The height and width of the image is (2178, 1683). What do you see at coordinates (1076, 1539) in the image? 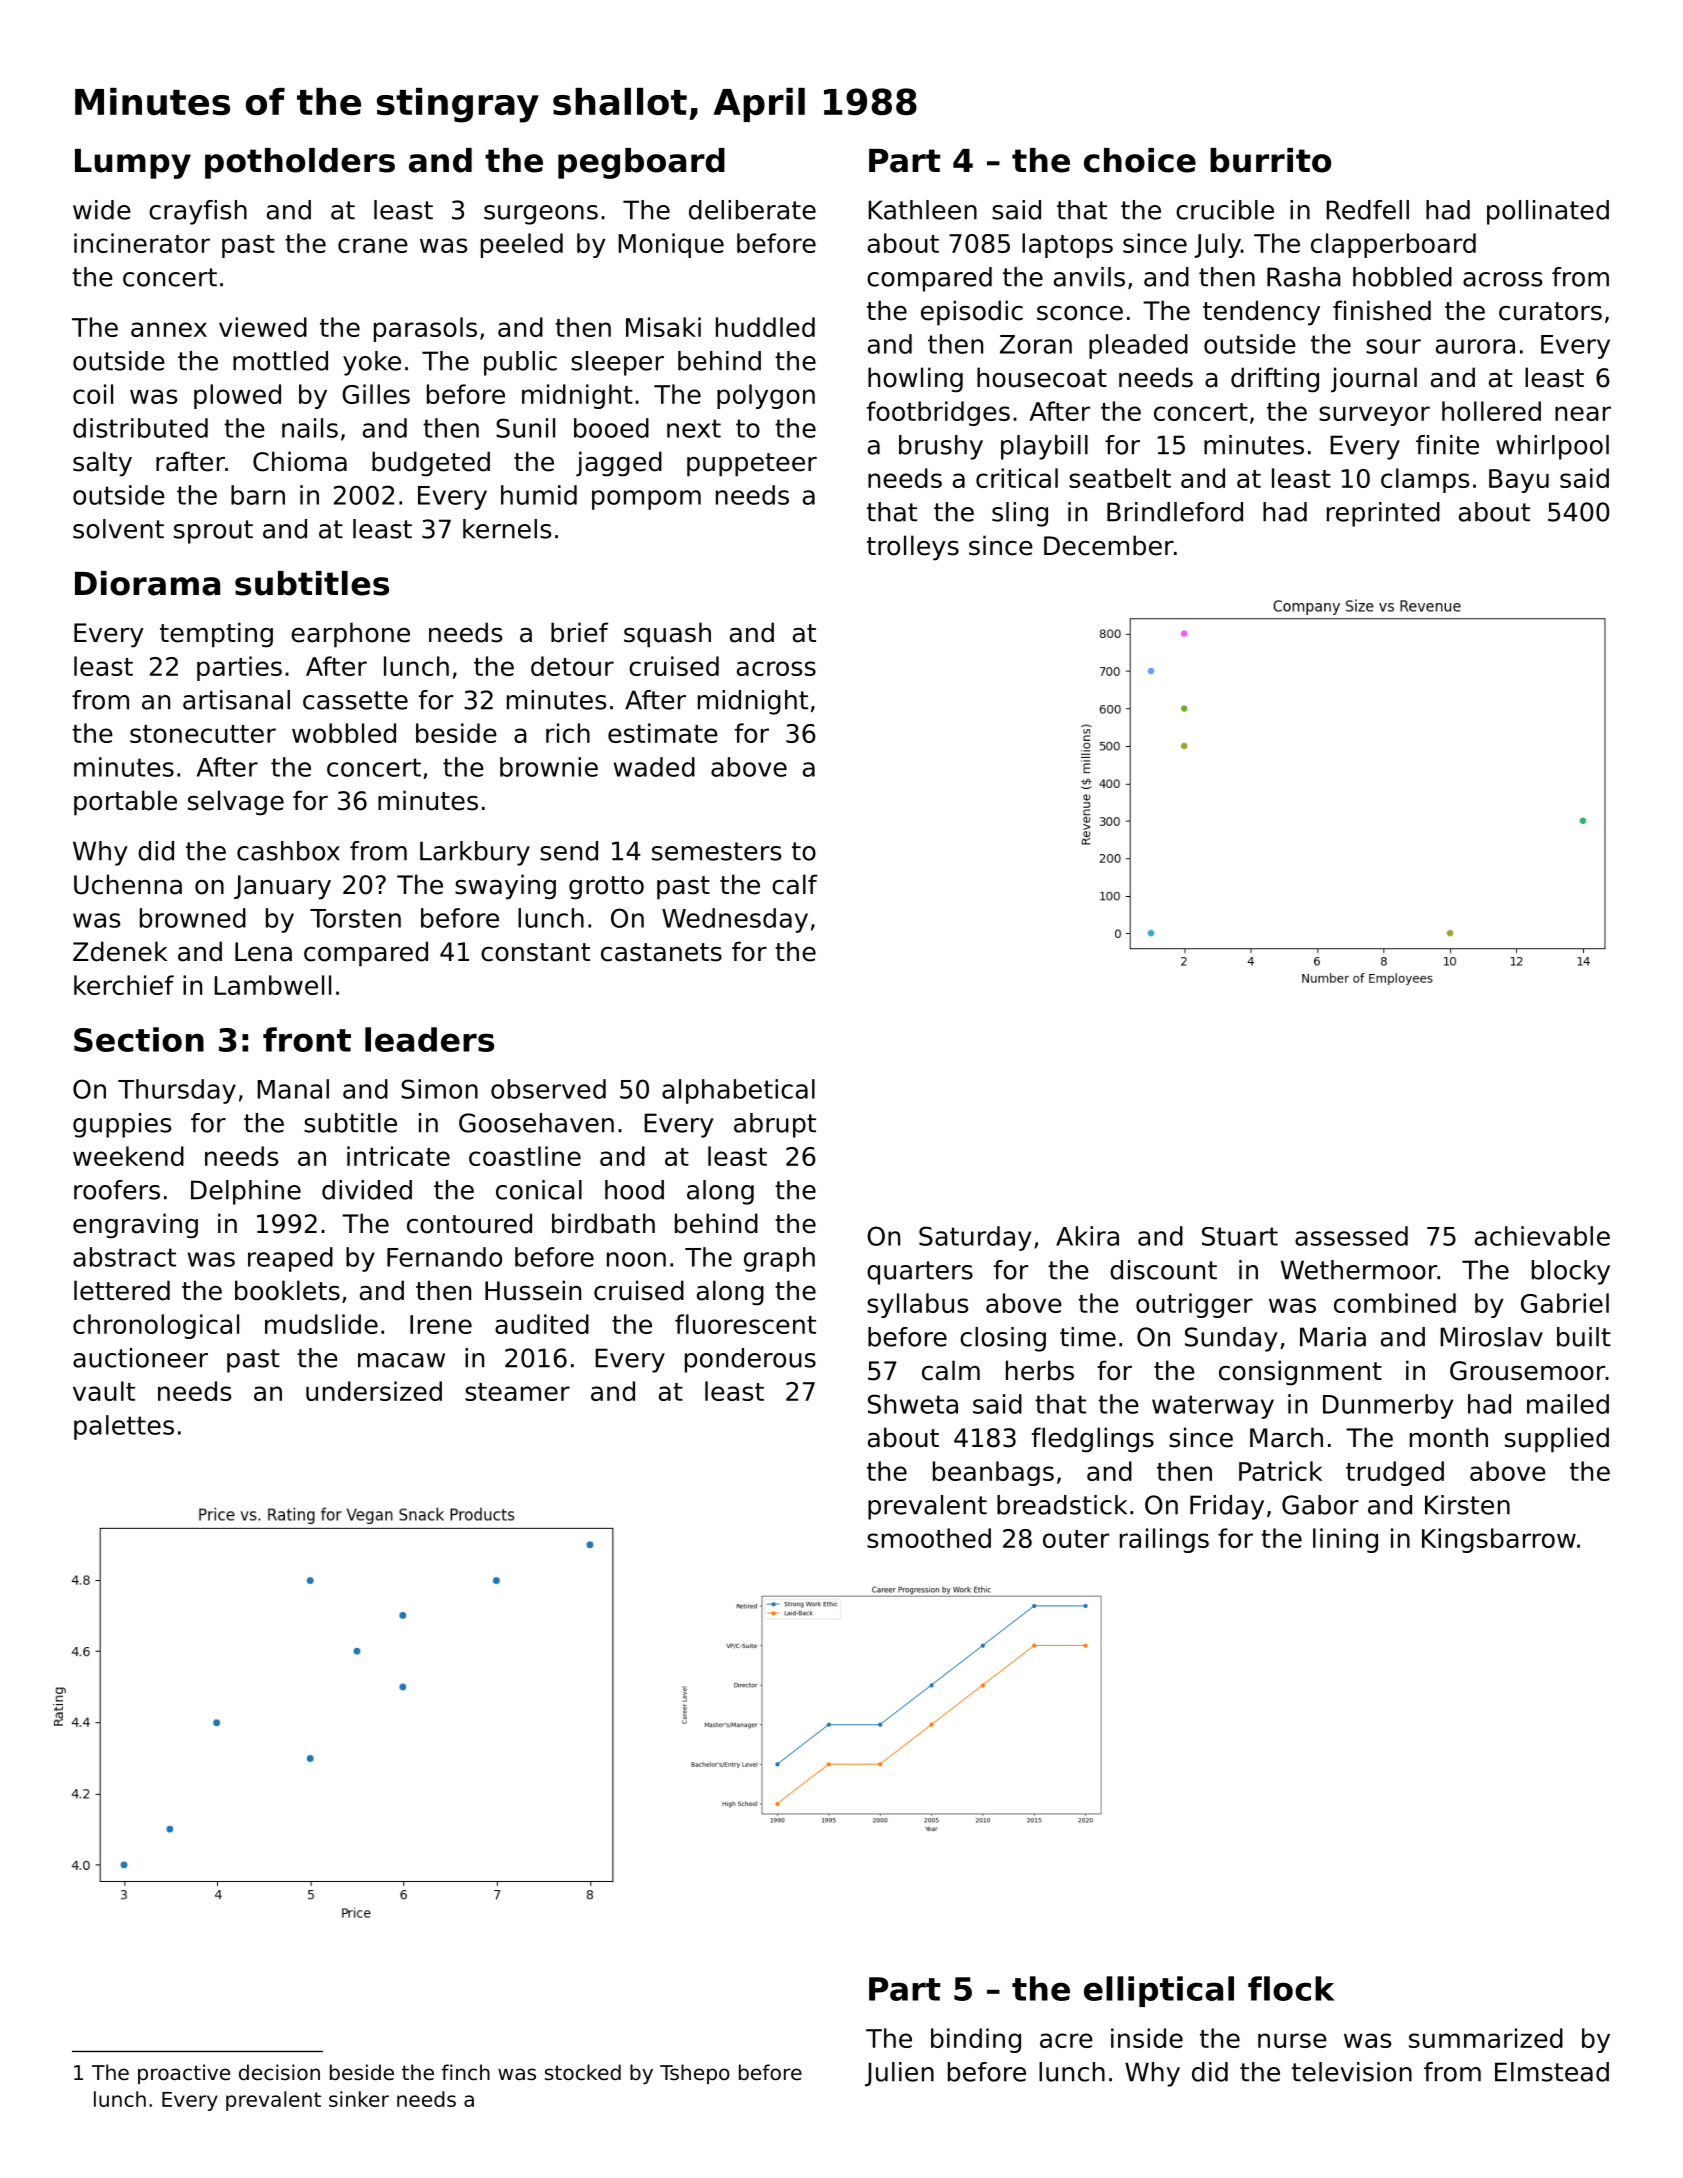
I see `outer` at bounding box center [1076, 1539].
